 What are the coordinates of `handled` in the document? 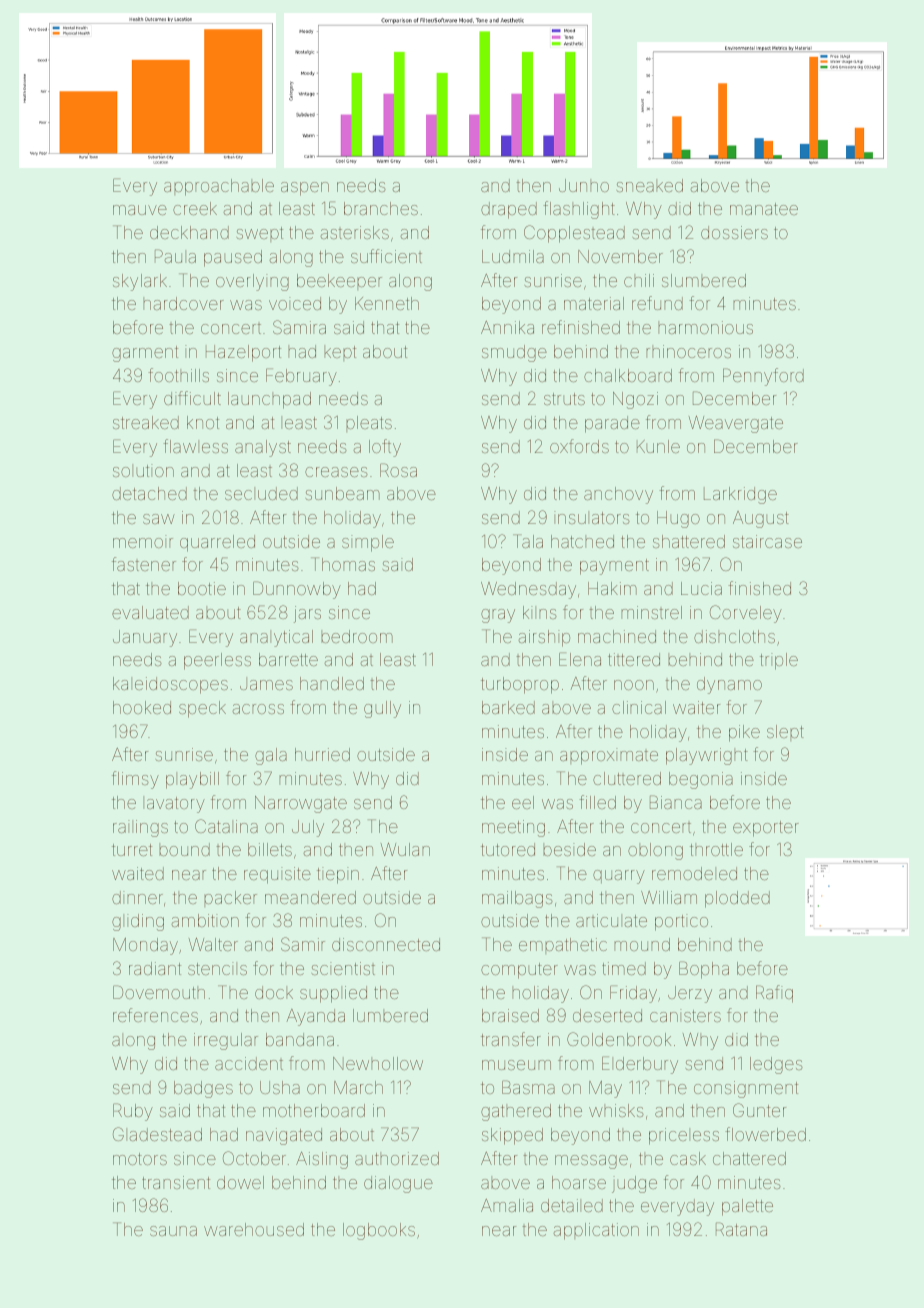 It's located at (332, 683).
